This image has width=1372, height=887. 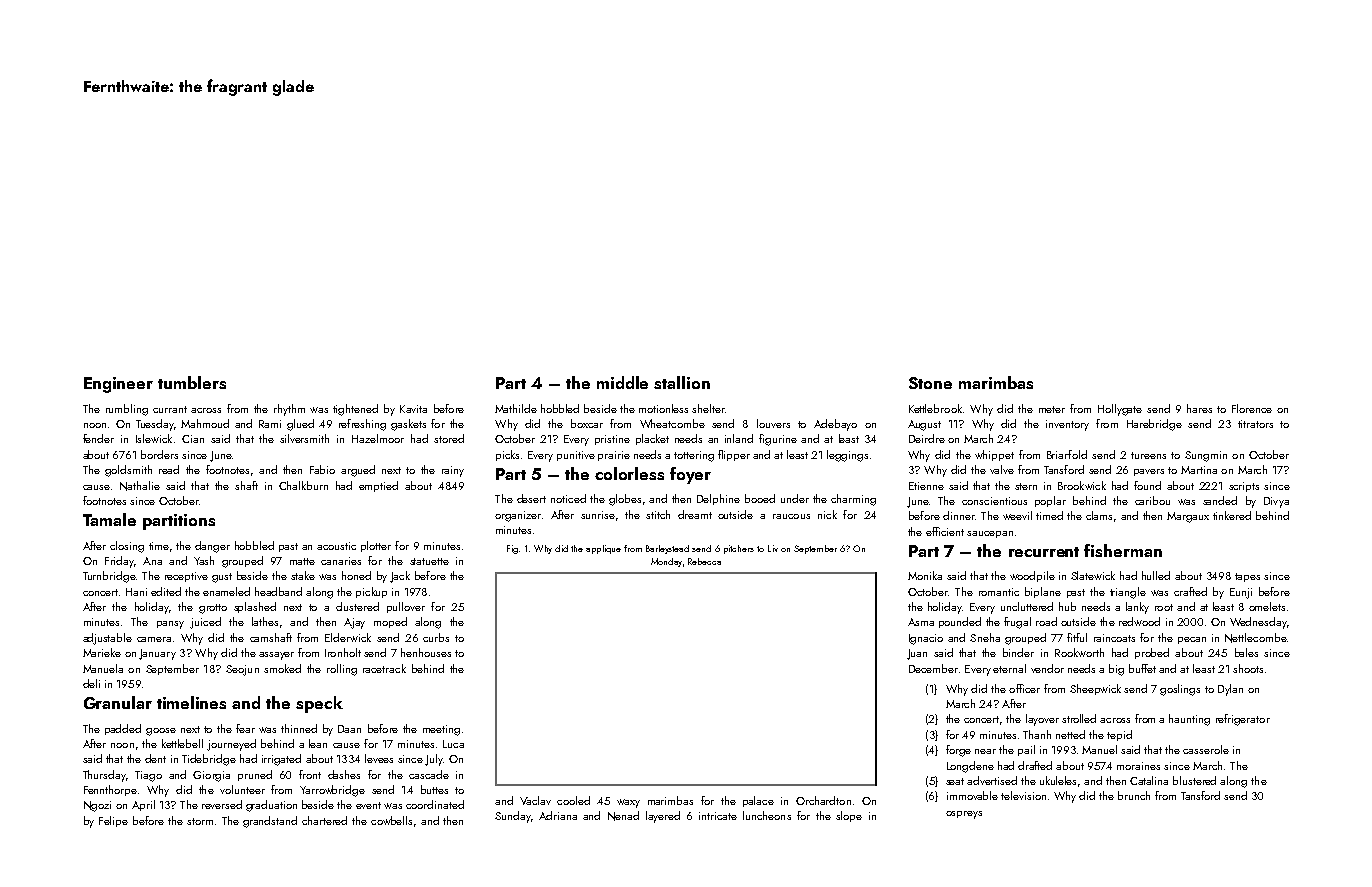 What do you see at coordinates (718, 816) in the image?
I see `intricate` at bounding box center [718, 816].
